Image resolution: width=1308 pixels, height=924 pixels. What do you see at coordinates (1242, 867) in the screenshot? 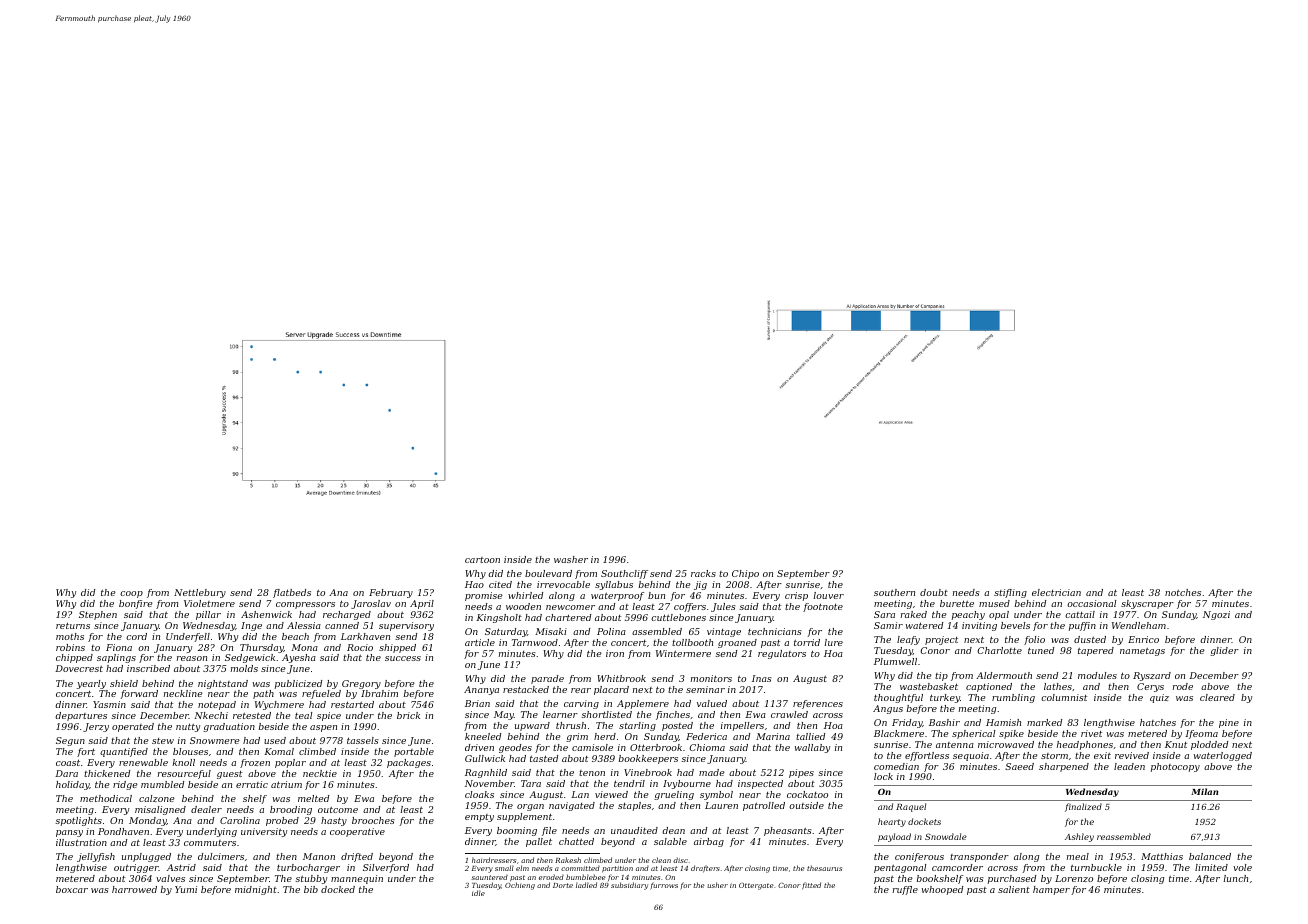
I see `vole` at bounding box center [1242, 867].
